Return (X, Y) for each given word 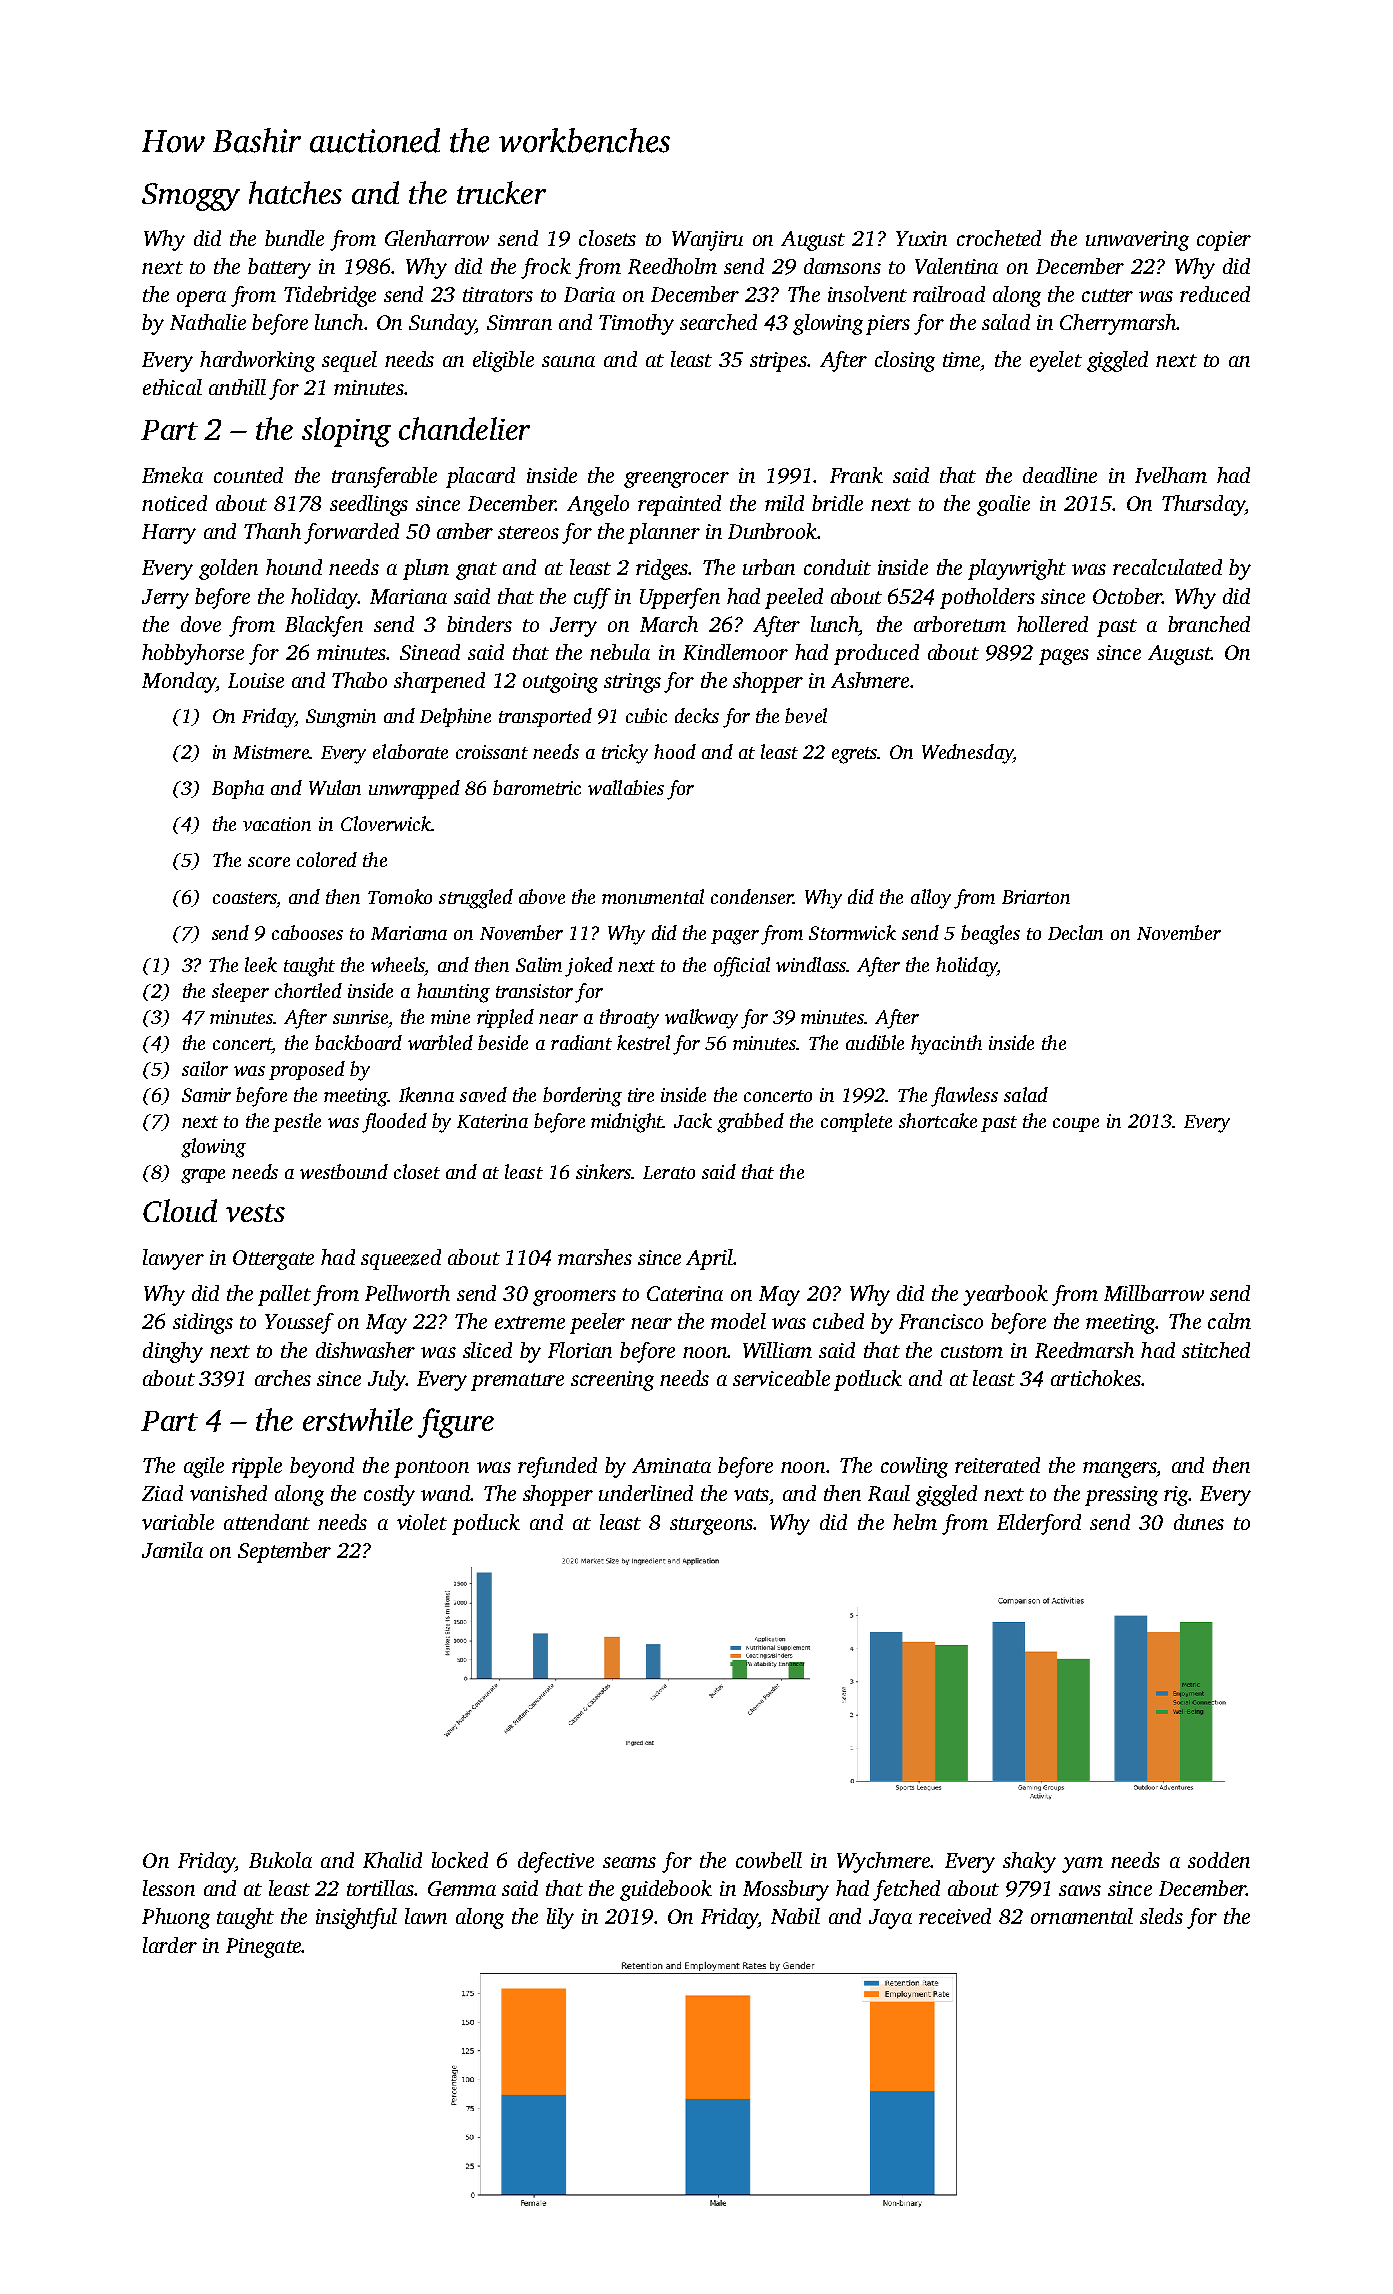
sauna (568, 361)
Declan (1075, 932)
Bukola (280, 1860)
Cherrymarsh (1118, 324)
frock (546, 268)
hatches (295, 192)
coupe (1076, 1125)
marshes (595, 1257)
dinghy (173, 1352)
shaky (1029, 1862)
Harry (169, 534)
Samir (206, 1095)
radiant (581, 1042)
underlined (646, 1493)
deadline (1060, 475)
